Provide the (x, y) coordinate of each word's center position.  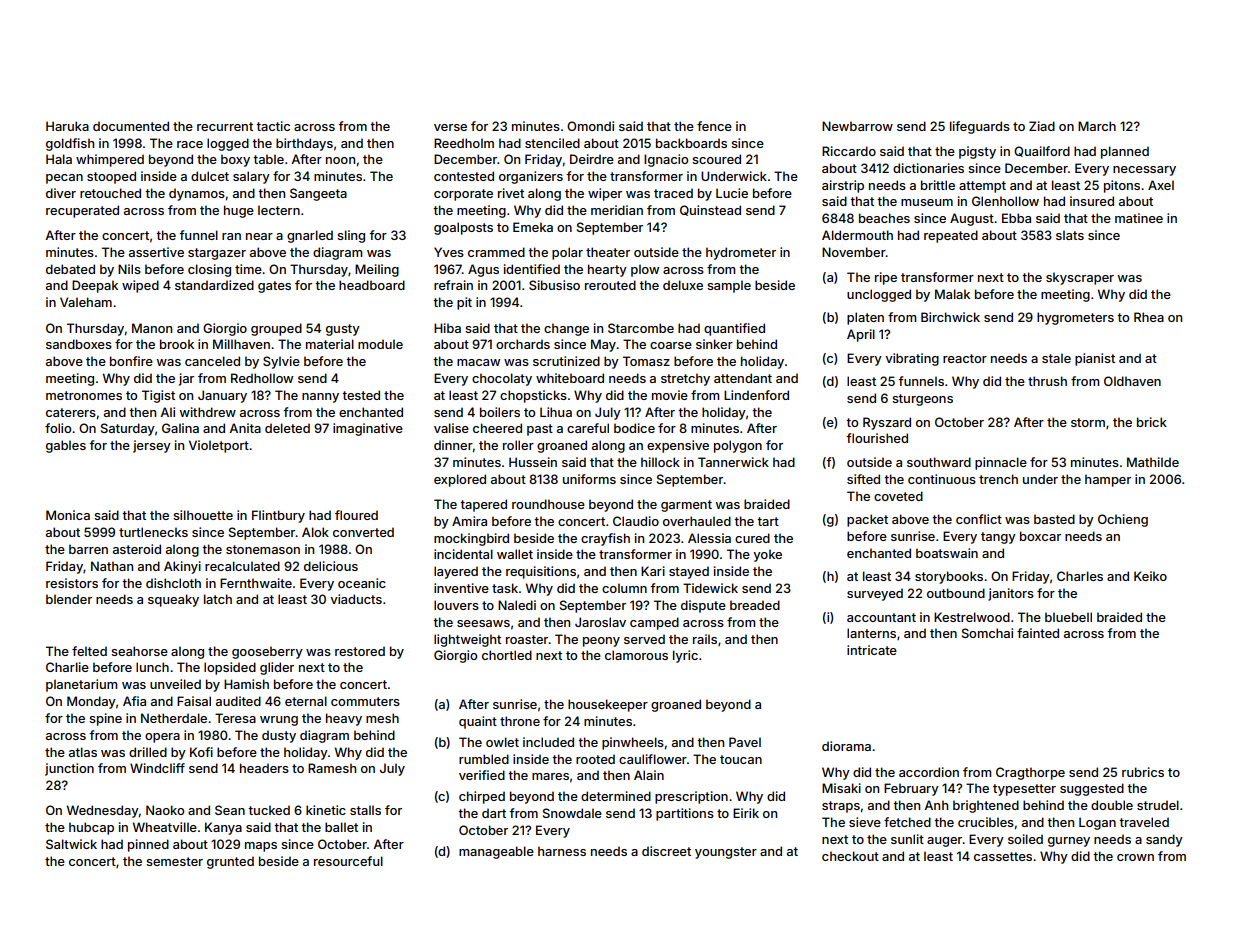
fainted (1038, 633)
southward (939, 462)
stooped (111, 177)
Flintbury (278, 516)
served (644, 639)
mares (550, 776)
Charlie (67, 667)
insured (1092, 201)
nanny (320, 398)
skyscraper (1080, 278)
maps (261, 847)
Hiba (447, 328)
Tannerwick (733, 462)
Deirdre (592, 159)
